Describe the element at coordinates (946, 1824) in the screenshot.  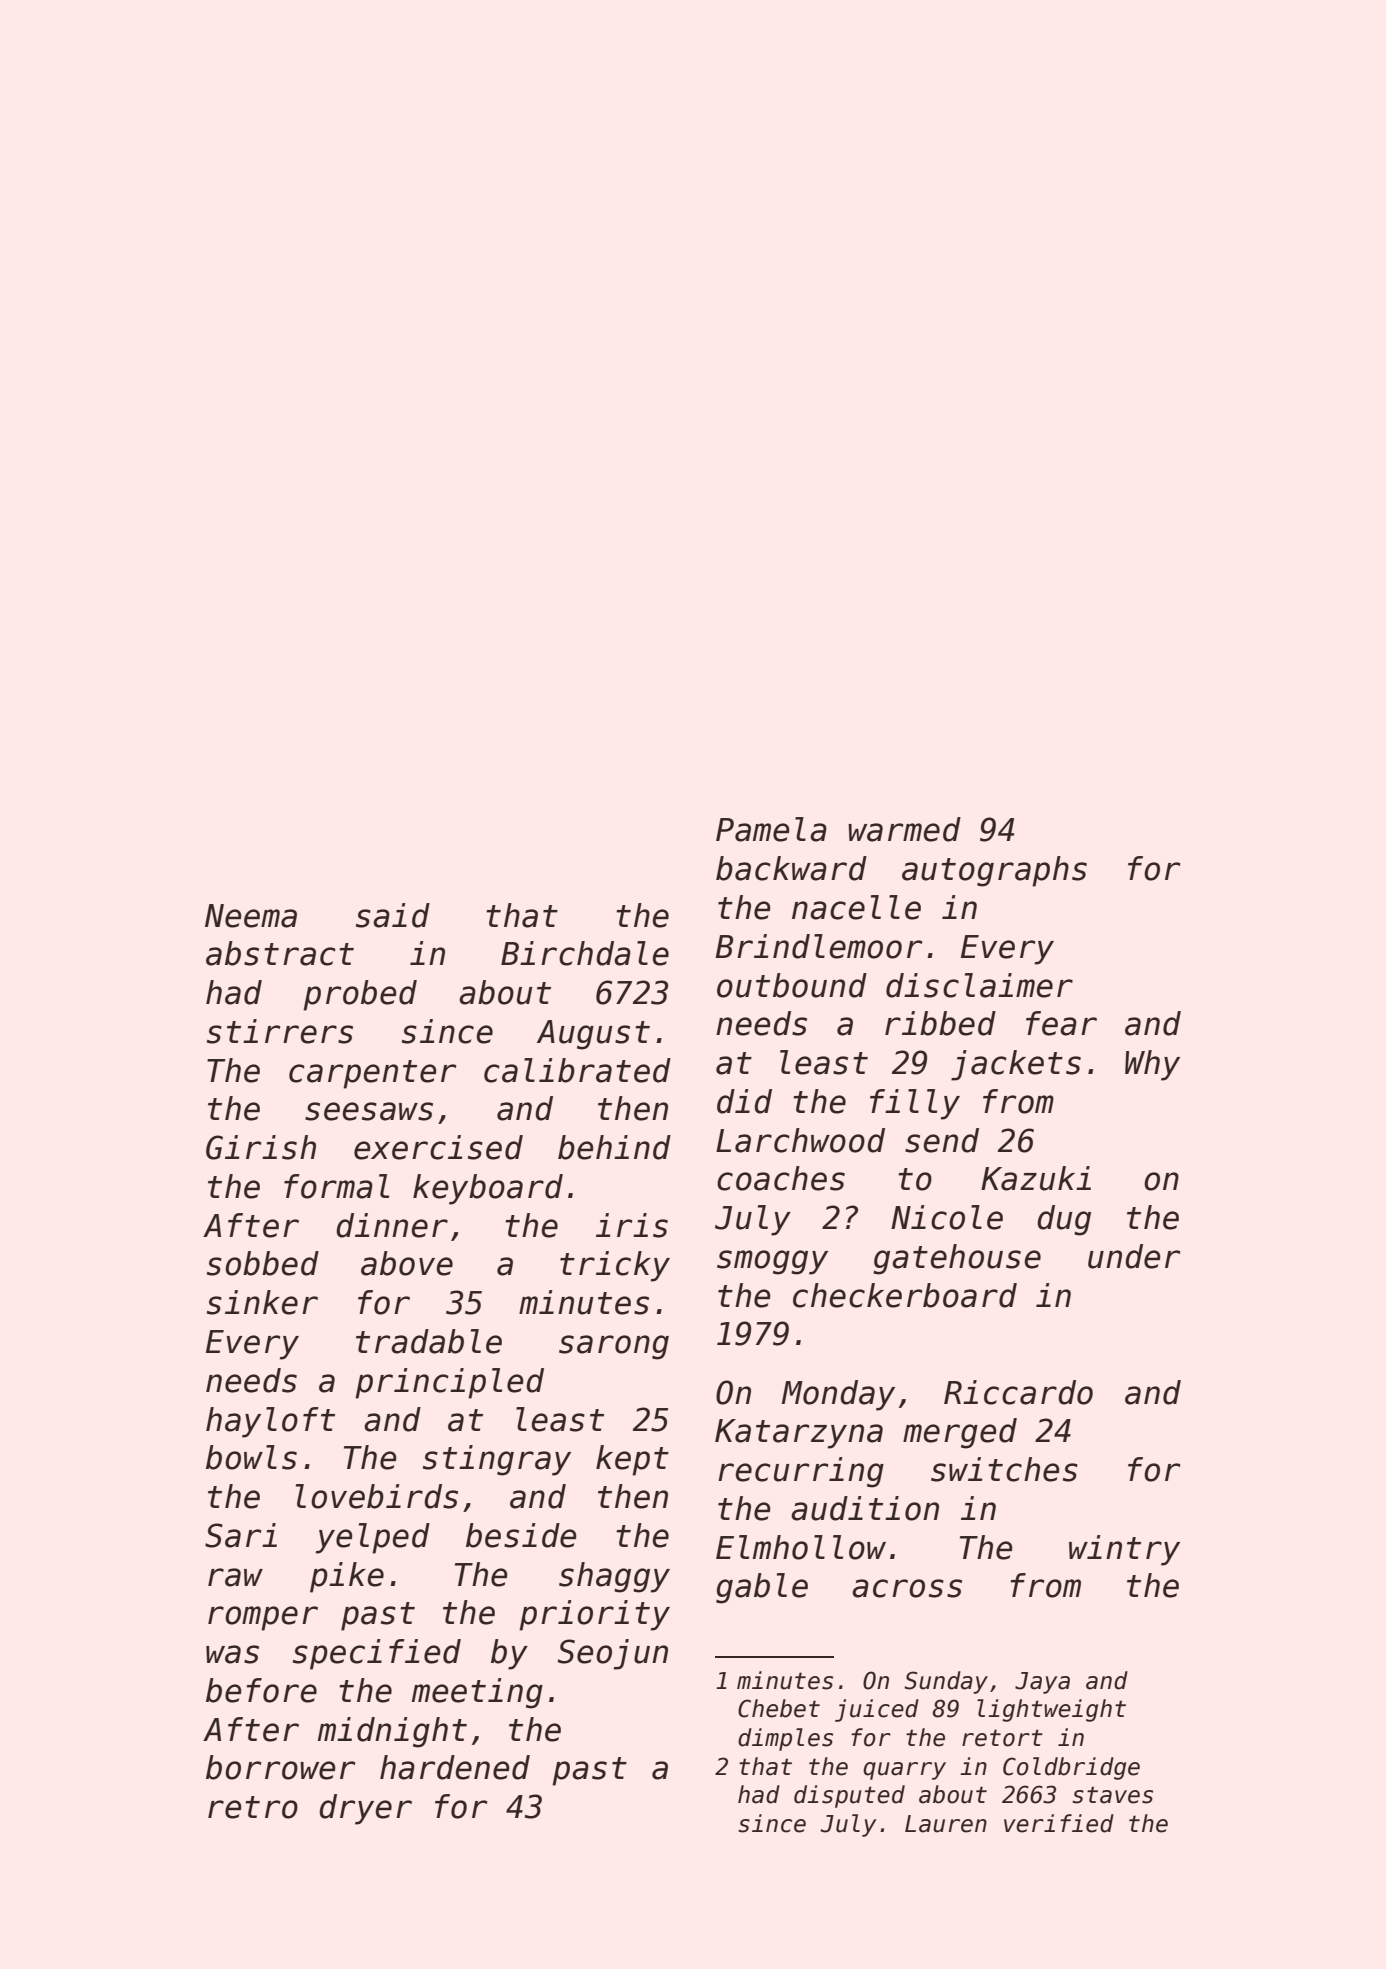
I see `Lauren` at that location.
